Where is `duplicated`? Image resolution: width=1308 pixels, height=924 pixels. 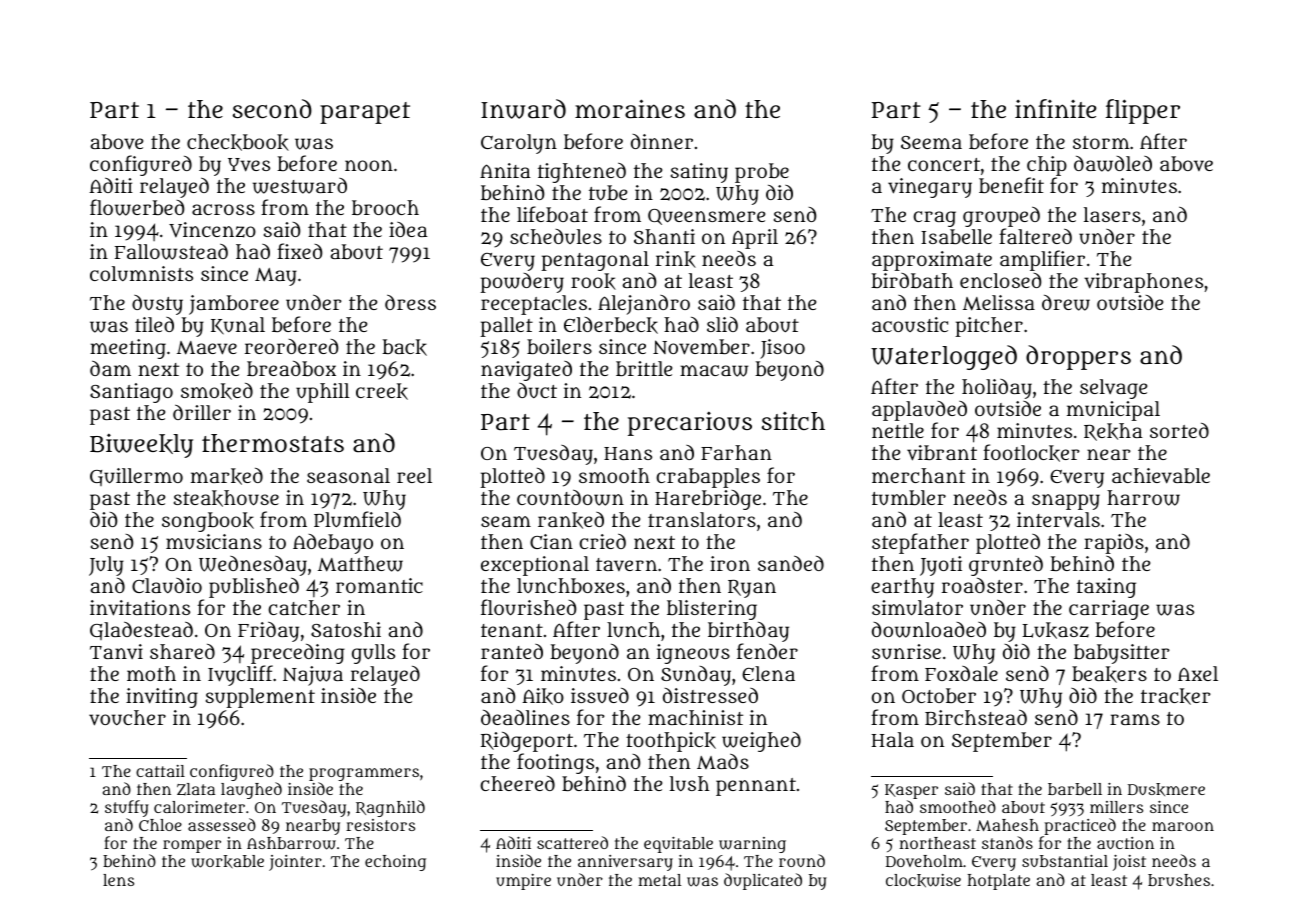
duplicated is located at coordinates (763, 881).
